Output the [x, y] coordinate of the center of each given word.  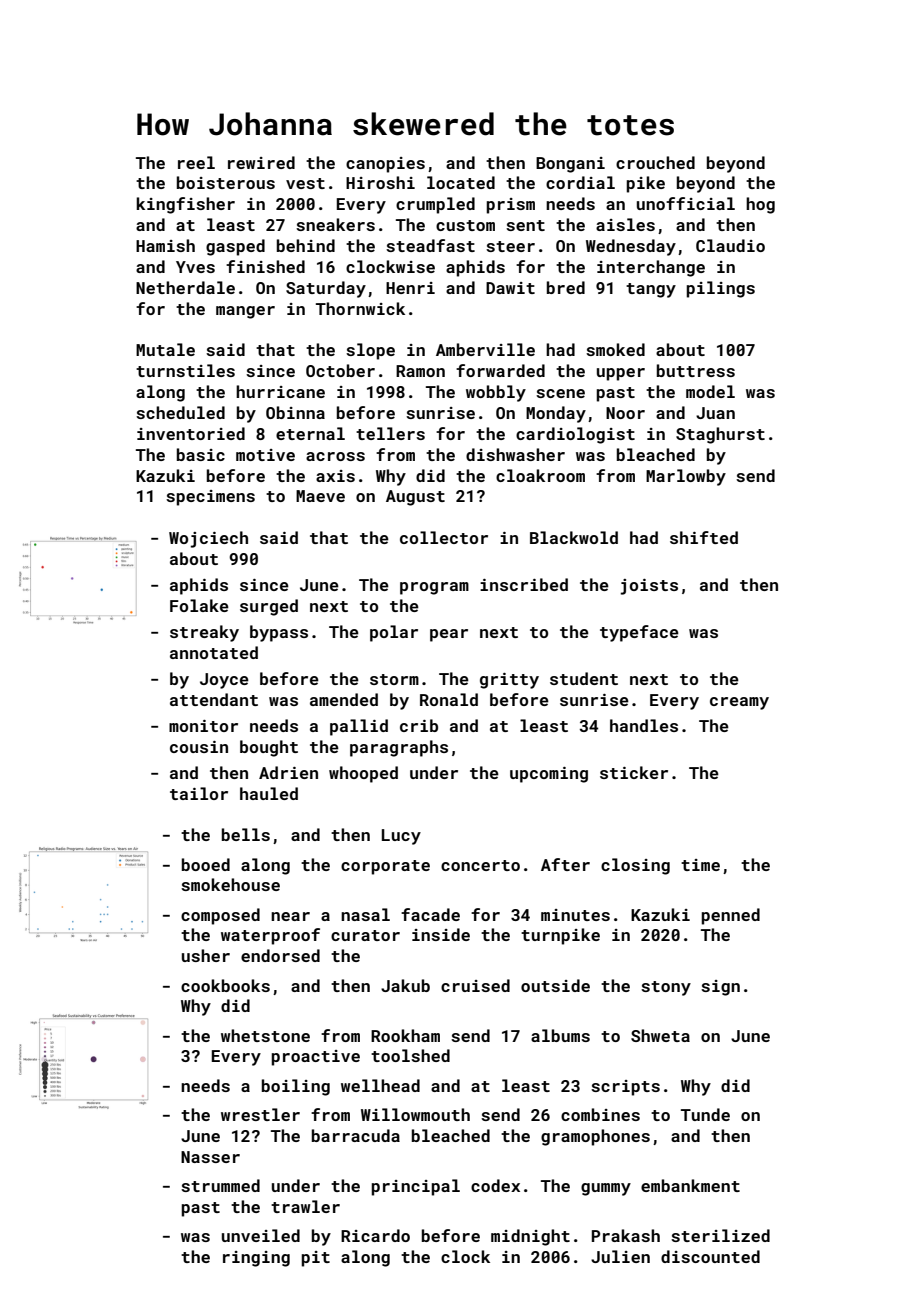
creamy [739, 703]
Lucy [401, 837]
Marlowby [686, 477]
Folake [199, 605]
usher [206, 955]
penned [731, 916]
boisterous [226, 182]
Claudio [730, 245]
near [290, 916]
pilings [721, 289]
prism [511, 206]
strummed [220, 1185]
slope [370, 351]
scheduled [180, 412]
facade [430, 914]
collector [444, 537]
